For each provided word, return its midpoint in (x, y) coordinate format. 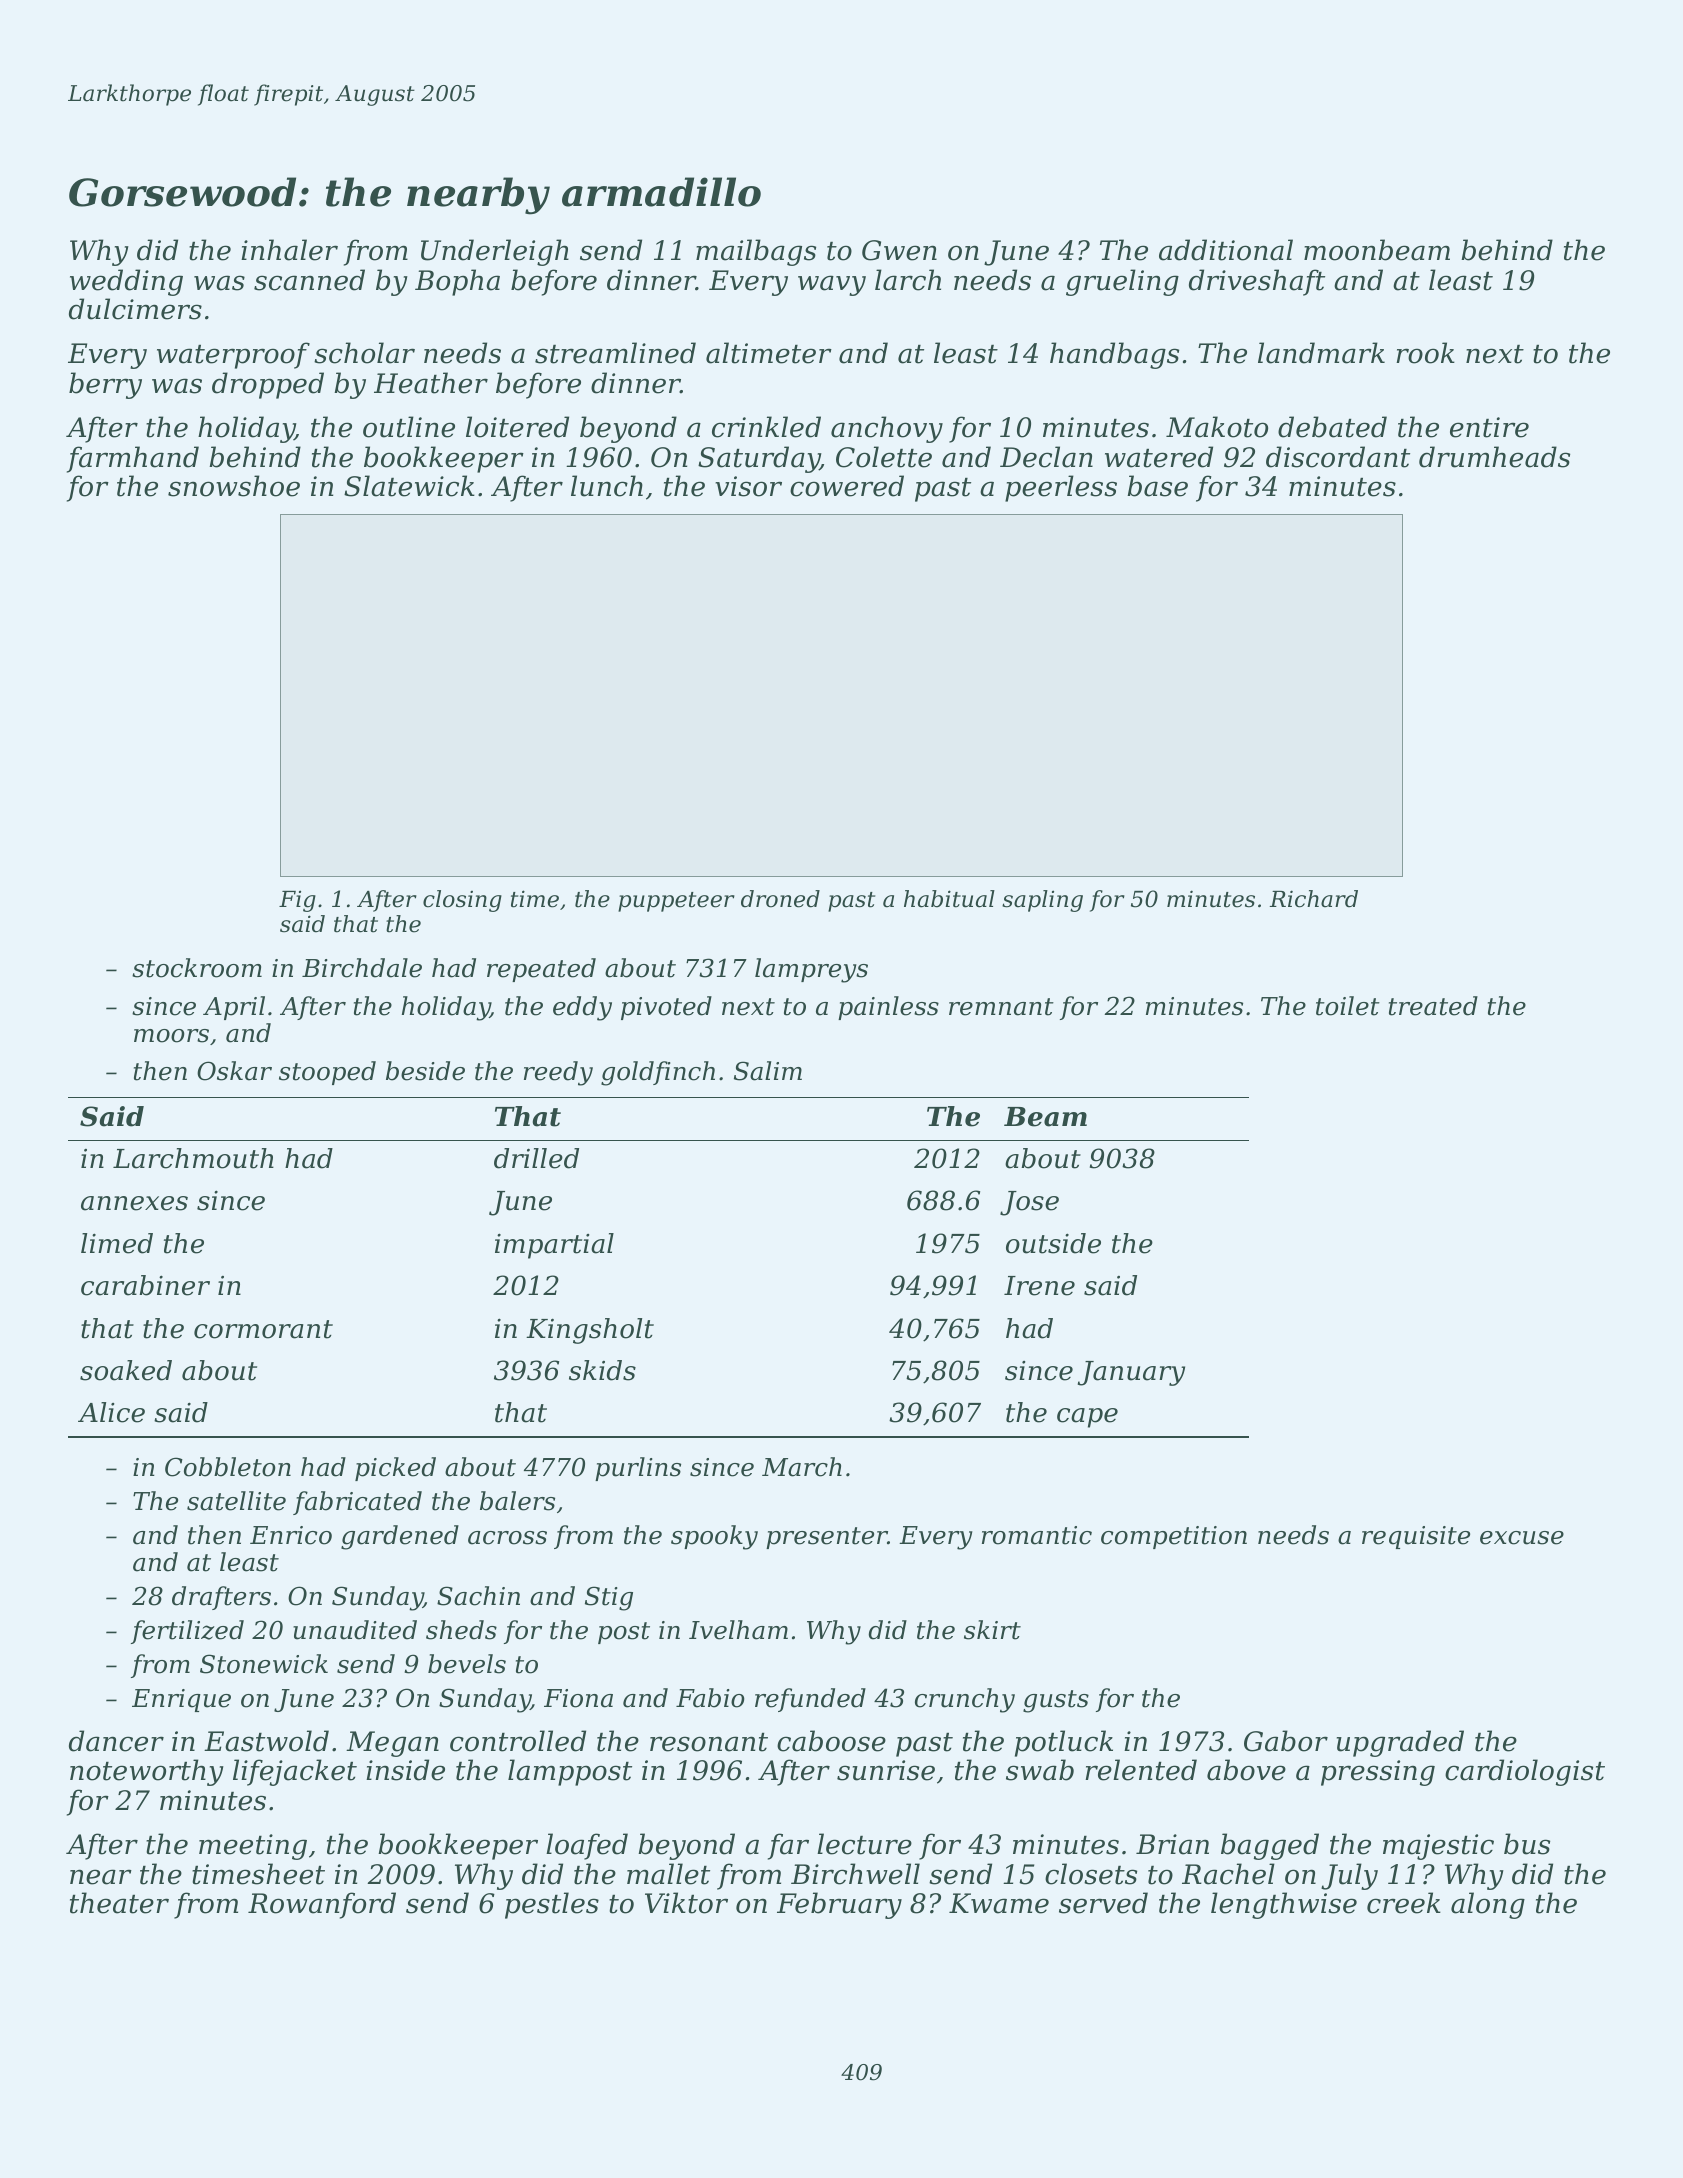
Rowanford (322, 1905)
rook (1425, 353)
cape (1087, 1418)
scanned (309, 280)
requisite (1416, 1537)
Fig (297, 901)
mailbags (756, 252)
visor (748, 486)
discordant (1338, 457)
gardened (400, 1537)
